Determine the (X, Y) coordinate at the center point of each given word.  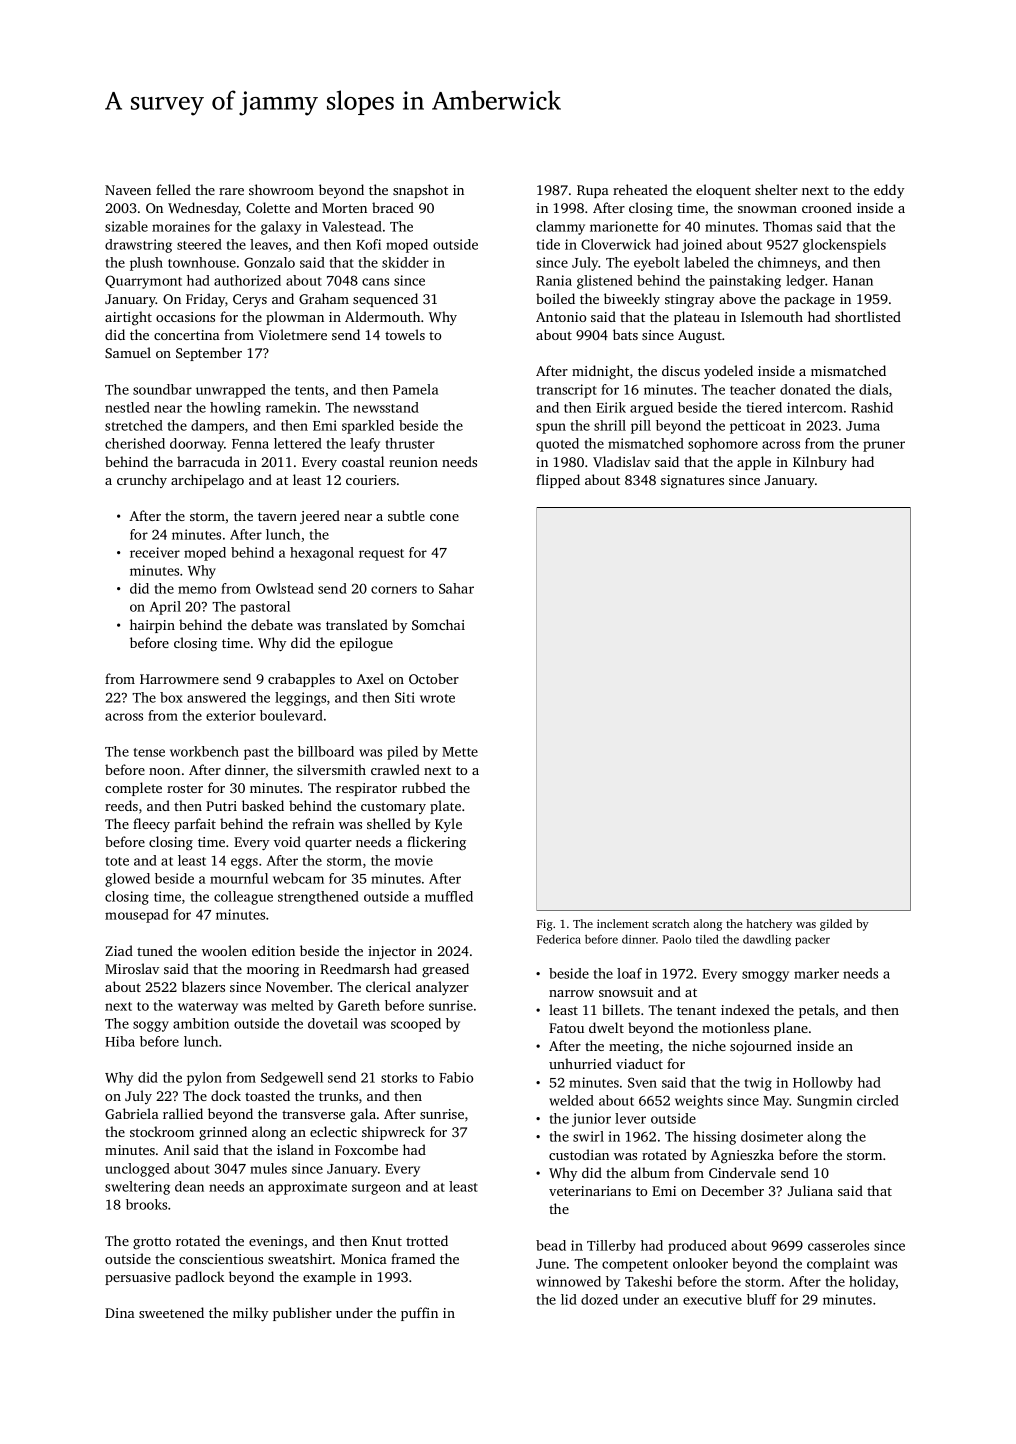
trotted (427, 1240)
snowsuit (626, 992)
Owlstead (285, 588)
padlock (200, 1278)
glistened (605, 282)
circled (878, 1100)
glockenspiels (844, 246)
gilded (836, 925)
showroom (281, 189)
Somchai (438, 624)
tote (117, 861)
